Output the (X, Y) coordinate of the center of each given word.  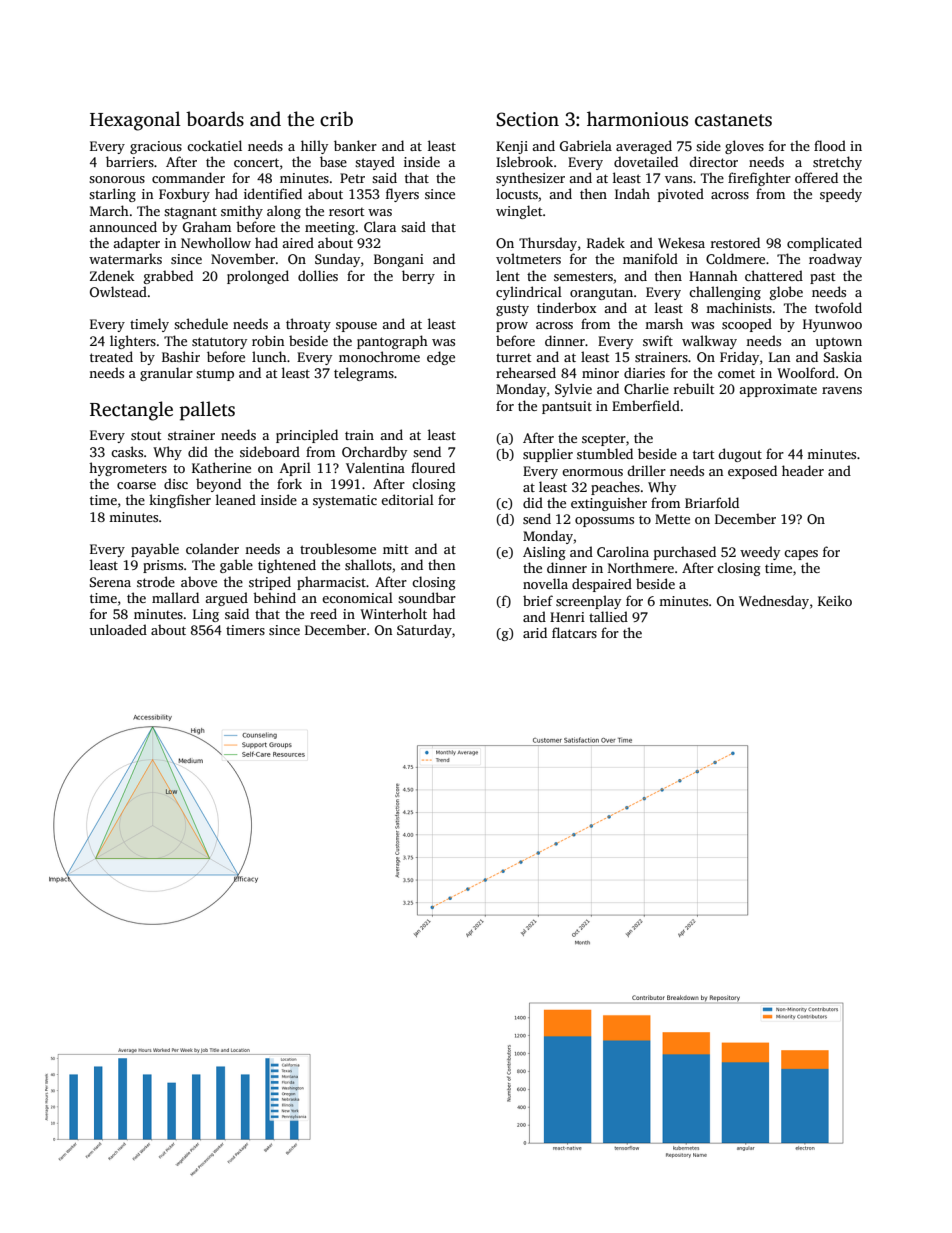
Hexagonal (135, 121)
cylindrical (529, 293)
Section (527, 119)
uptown (839, 343)
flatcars (574, 632)
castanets (733, 120)
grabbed (168, 277)
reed (323, 613)
